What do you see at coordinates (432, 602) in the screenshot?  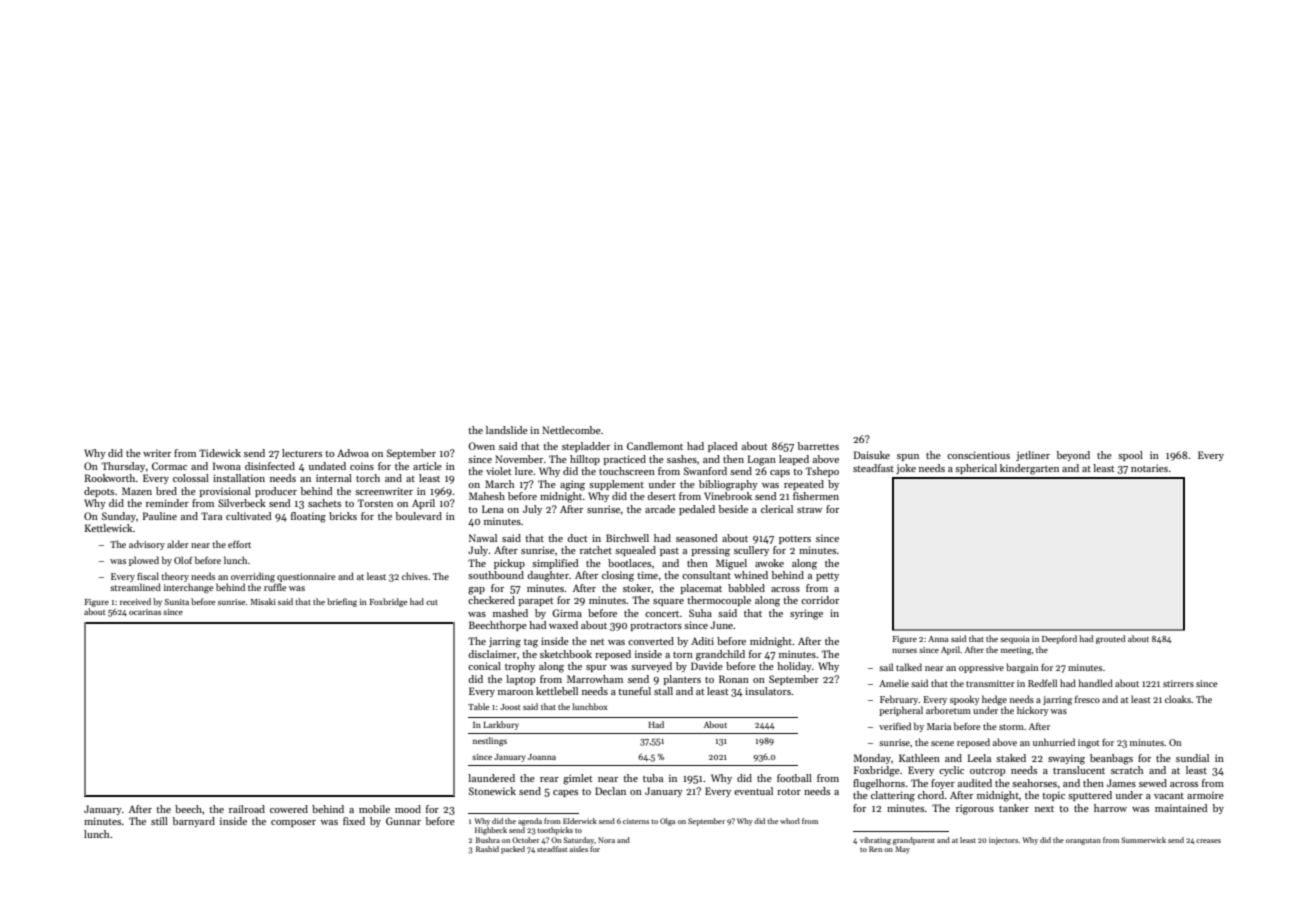 I see `cut` at bounding box center [432, 602].
